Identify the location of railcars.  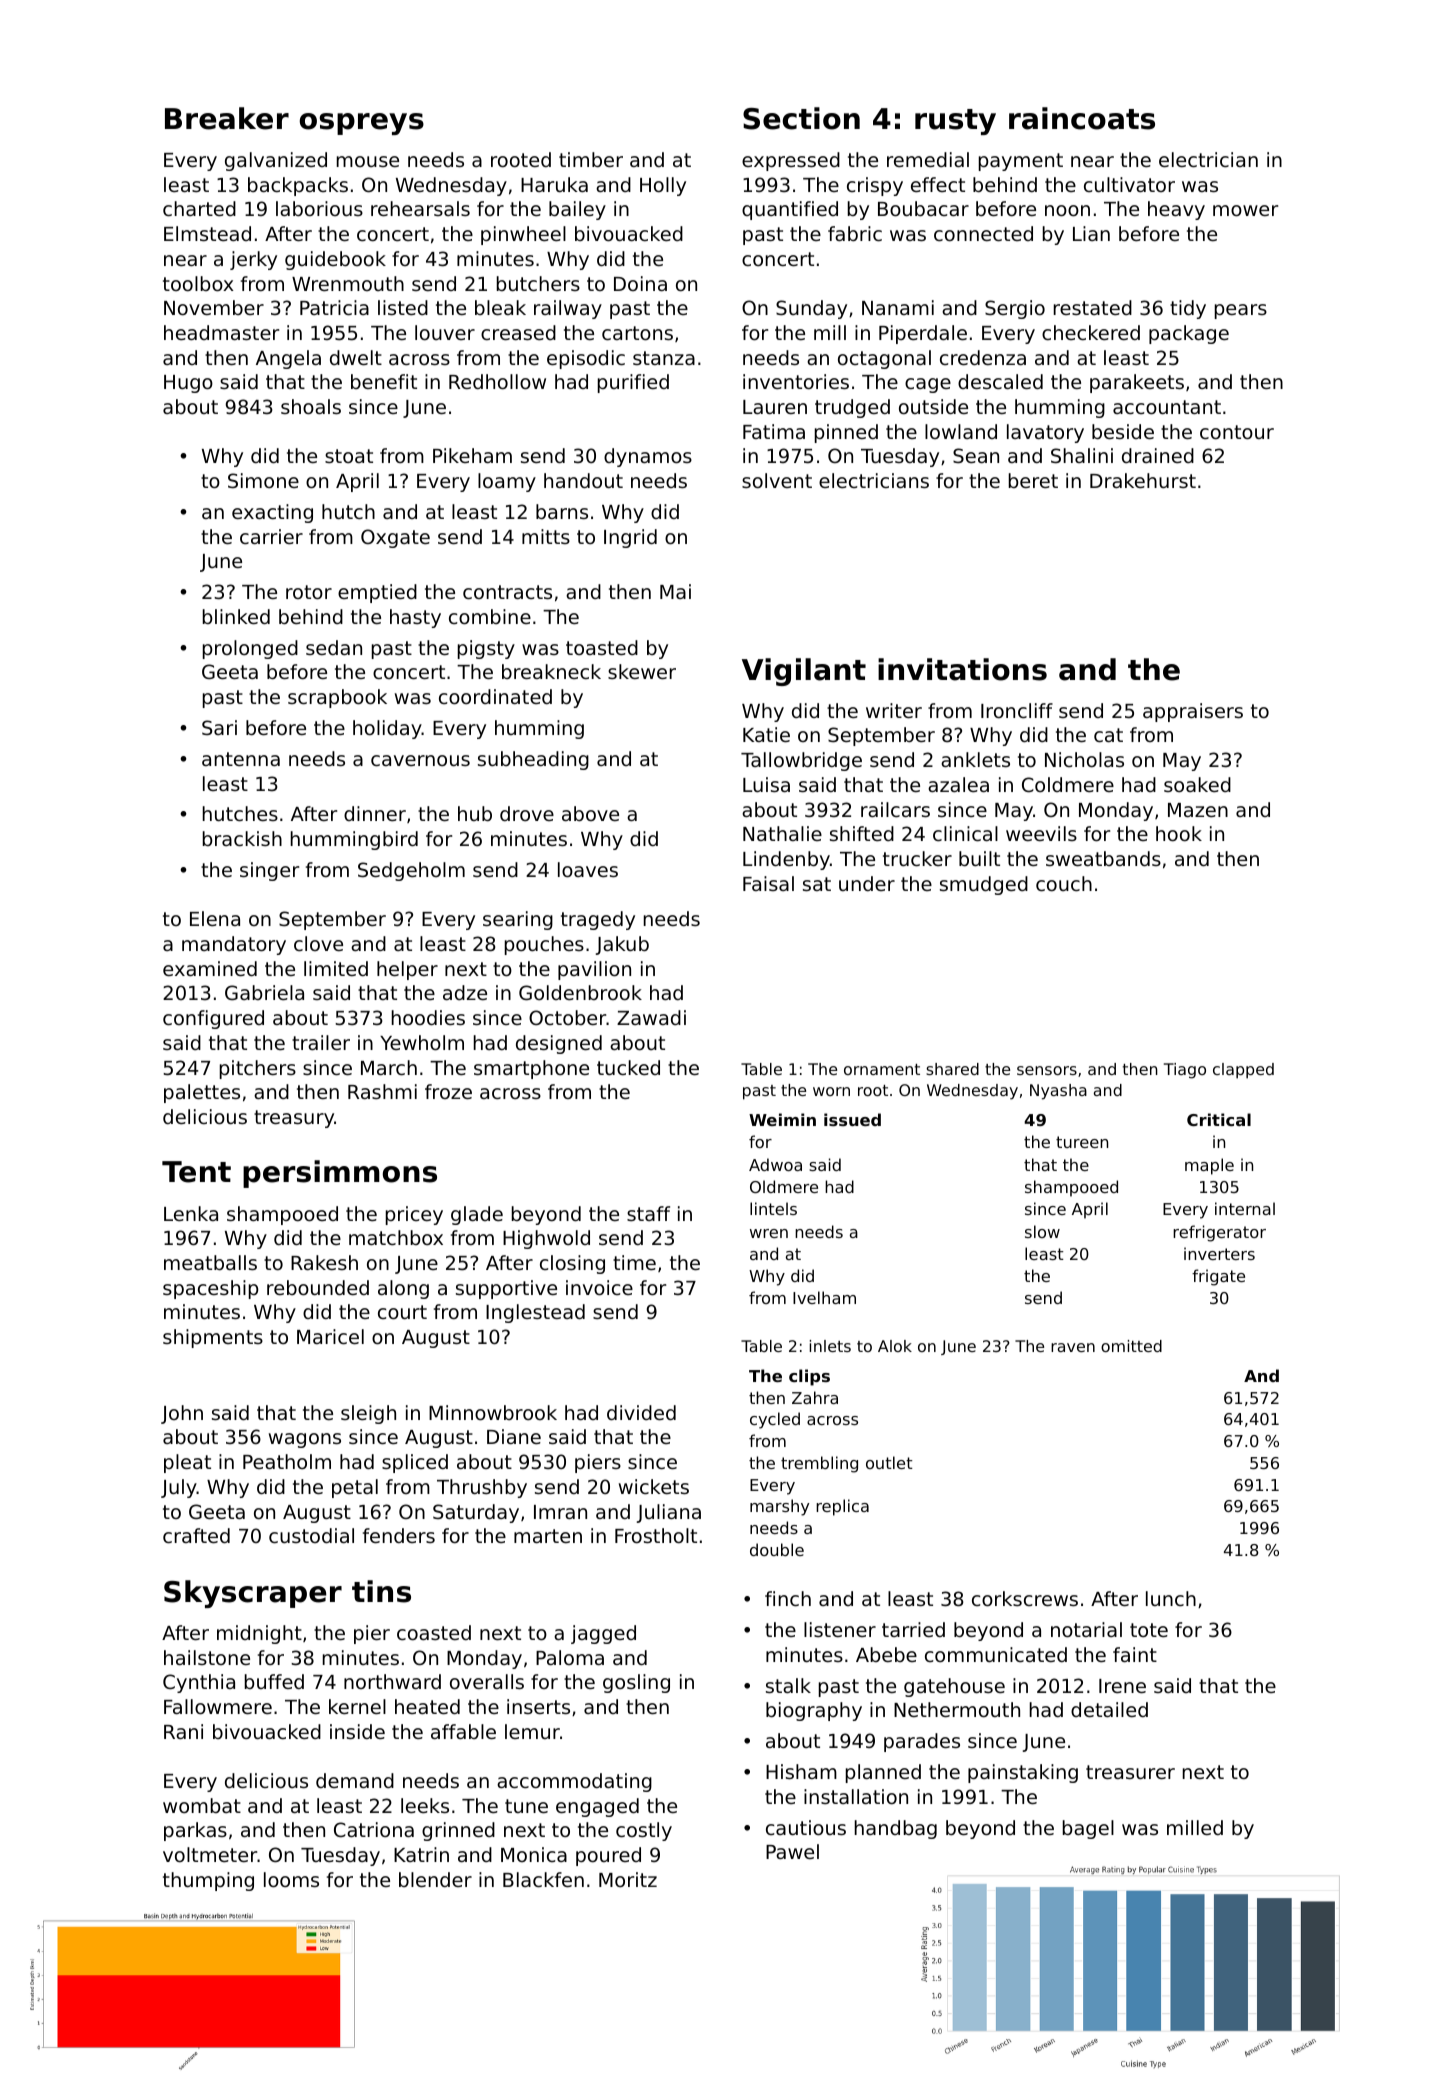
(895, 809).
